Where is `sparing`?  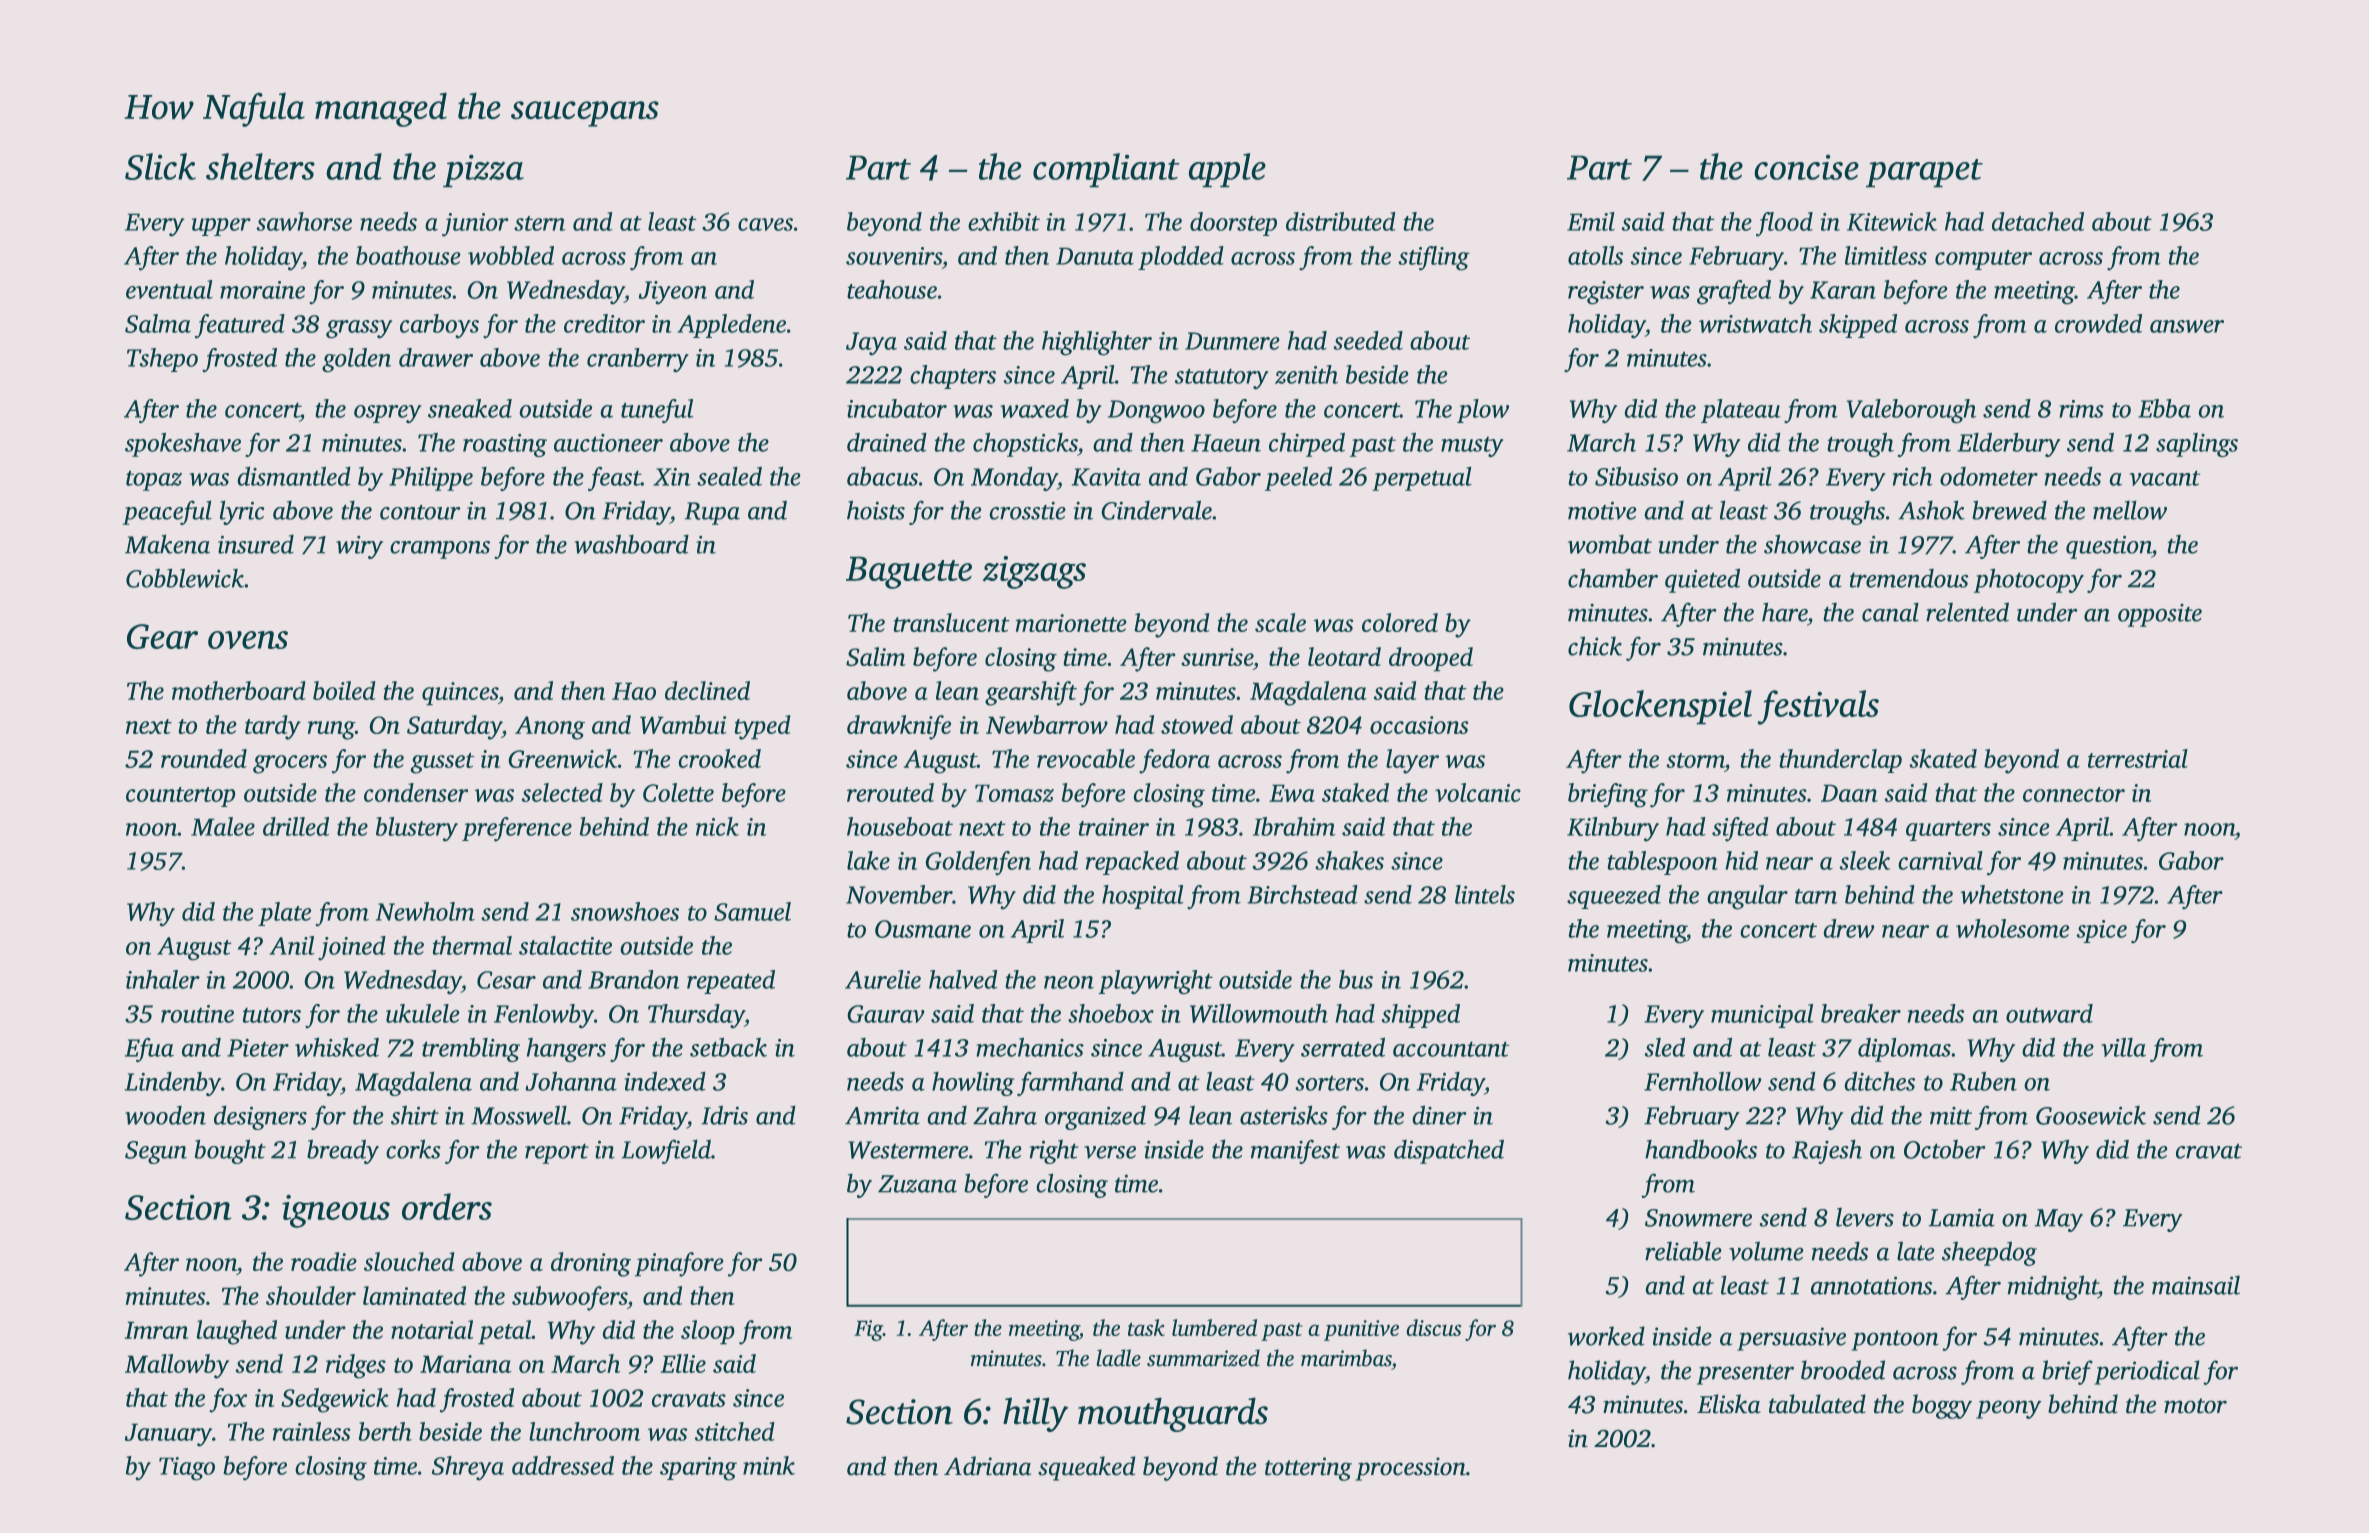
sparing is located at coordinates (698, 1469).
